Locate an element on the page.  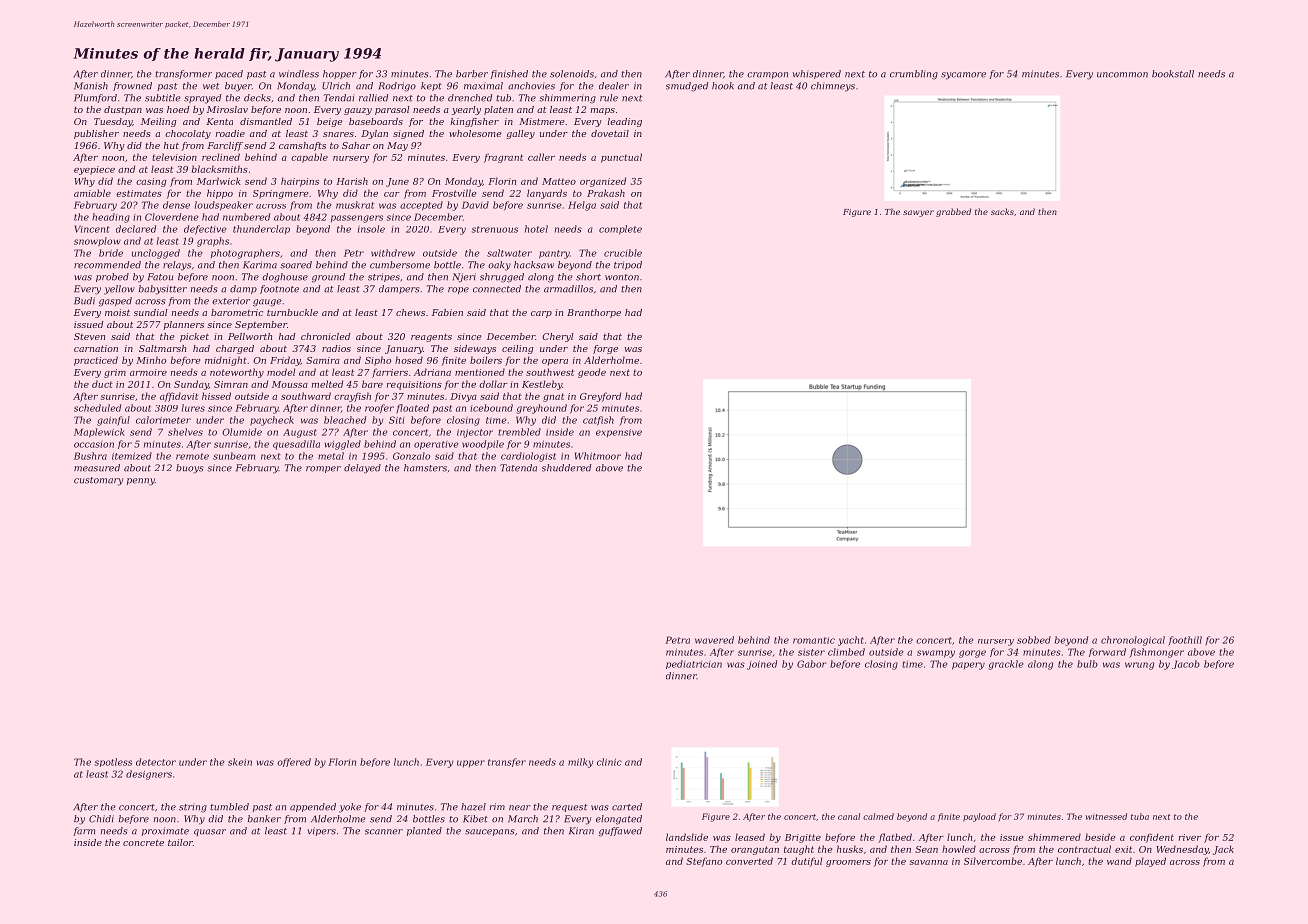
bulb is located at coordinates (1087, 664).
